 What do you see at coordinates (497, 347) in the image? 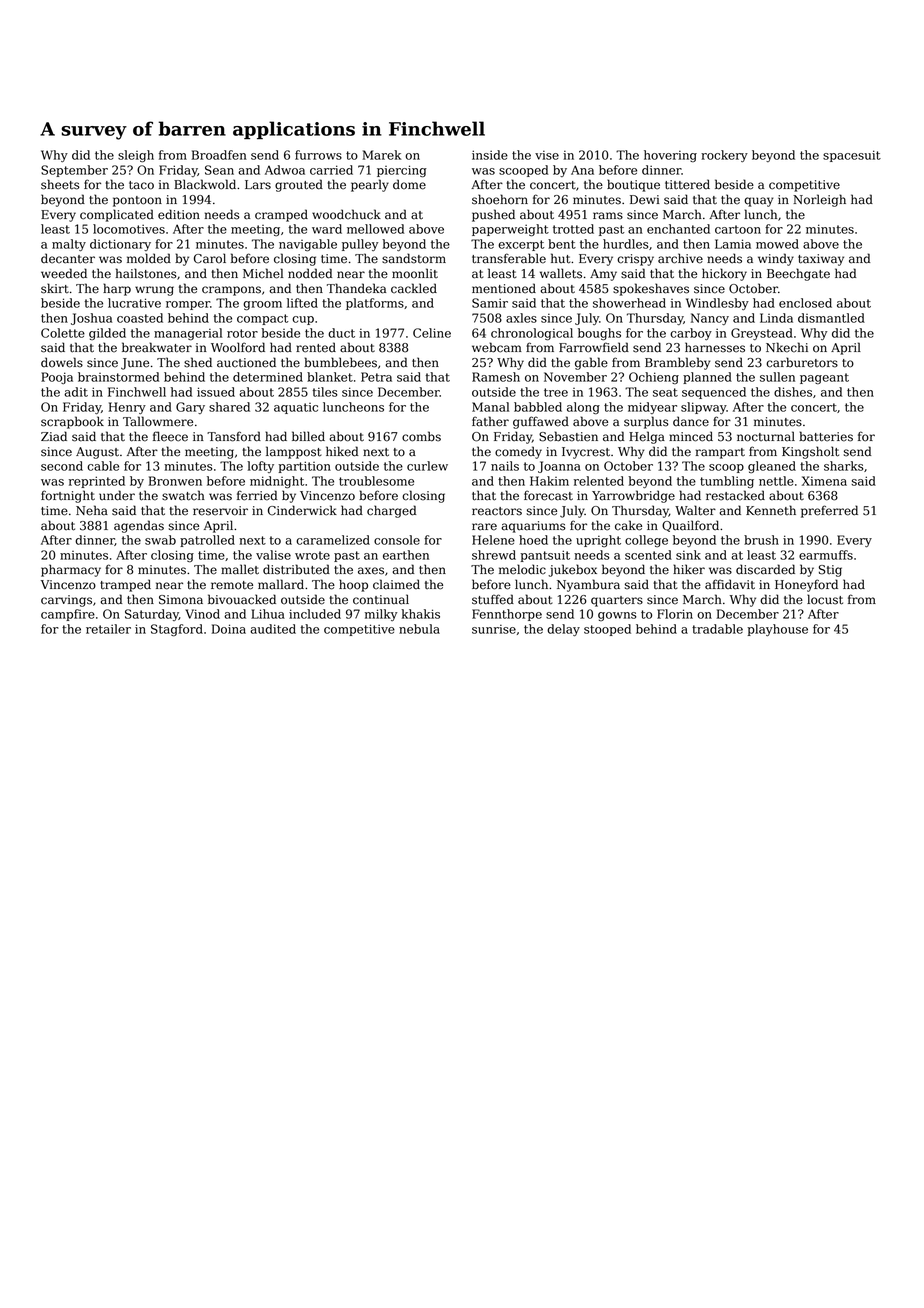
I see `webcam` at bounding box center [497, 347].
